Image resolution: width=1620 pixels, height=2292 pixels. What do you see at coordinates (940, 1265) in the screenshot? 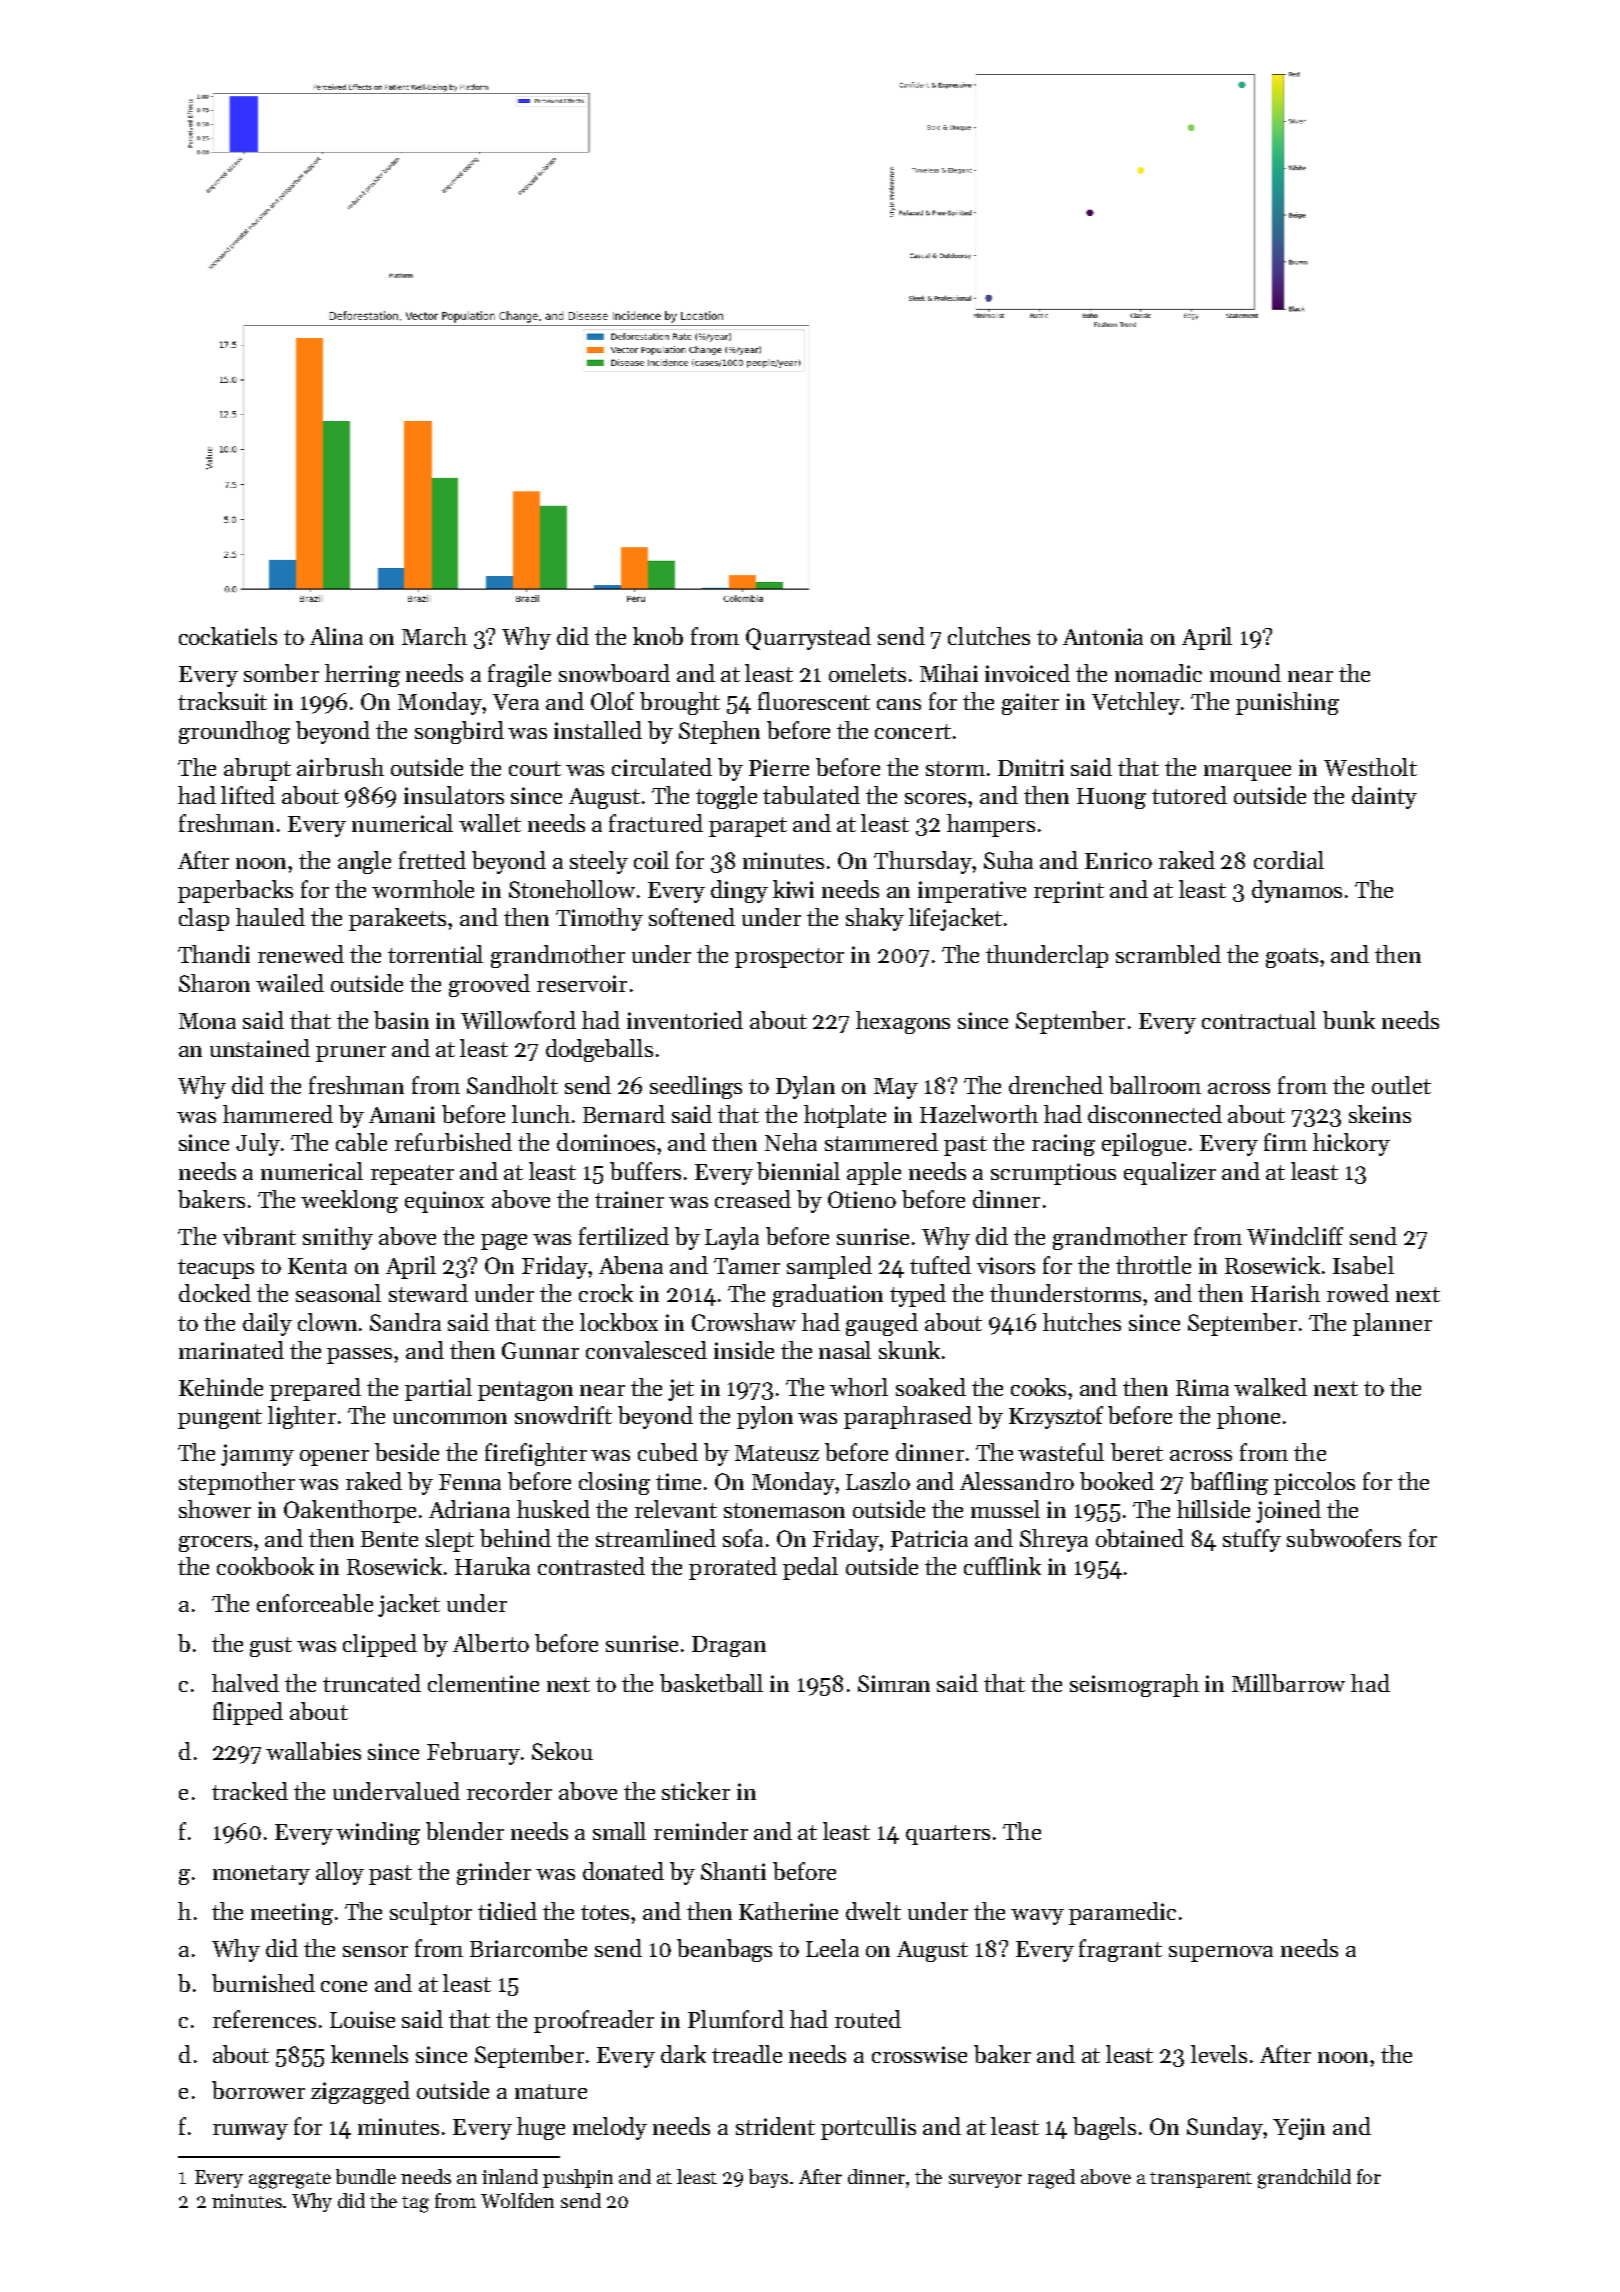
I see `tufted` at bounding box center [940, 1265].
